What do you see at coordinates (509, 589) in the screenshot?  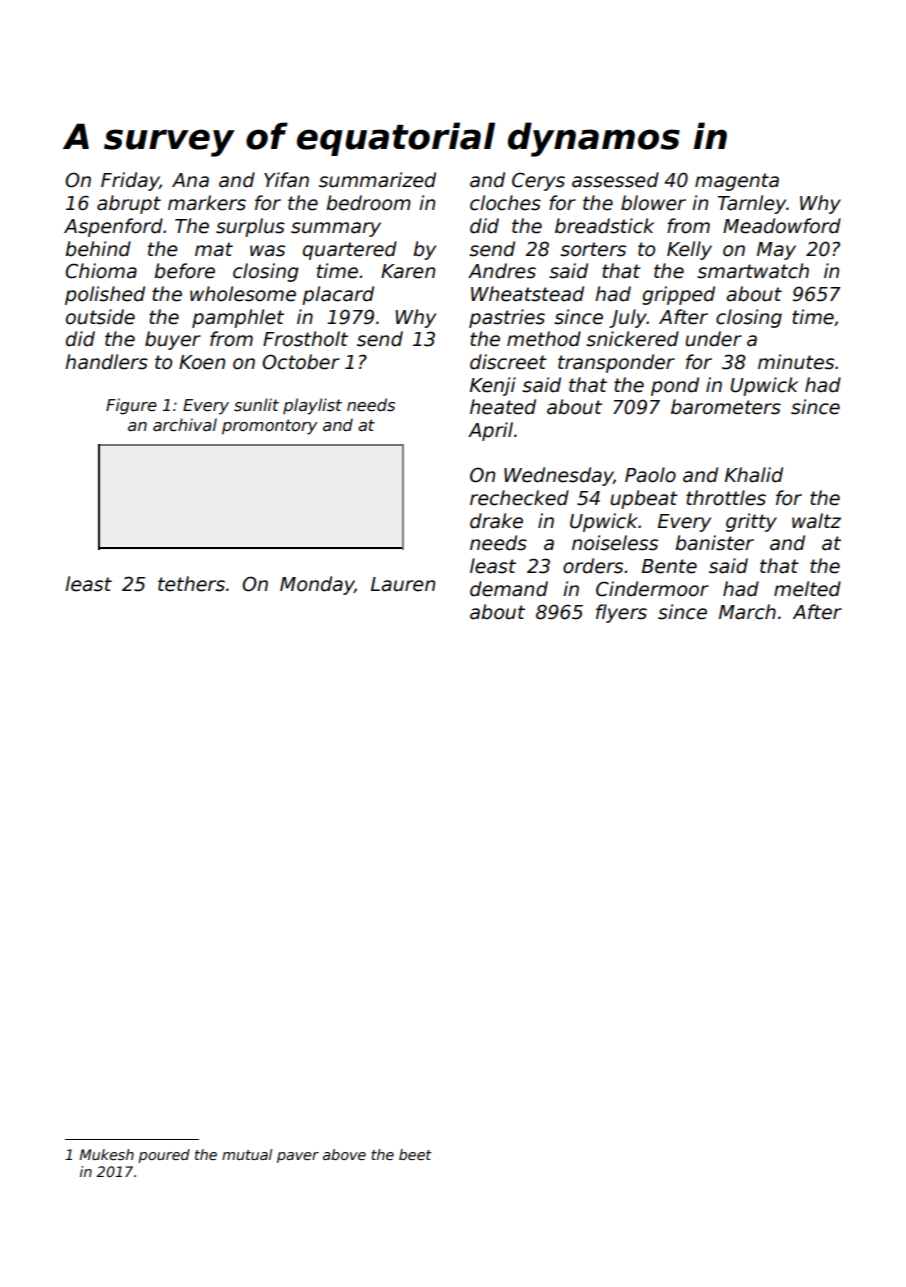 I see `demand` at bounding box center [509, 589].
